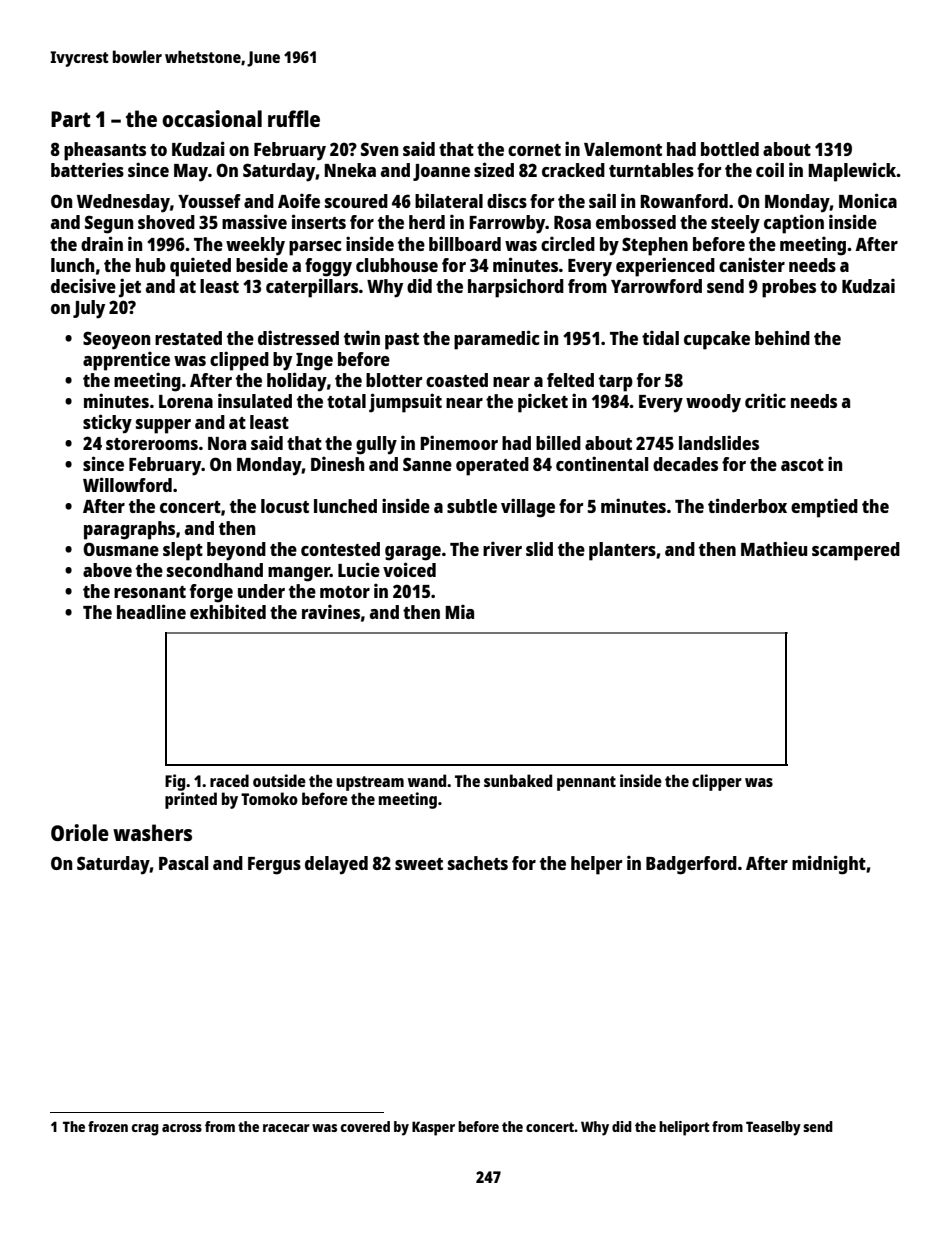  Describe the element at coordinates (829, 865) in the screenshot. I see `midnight` at that location.
